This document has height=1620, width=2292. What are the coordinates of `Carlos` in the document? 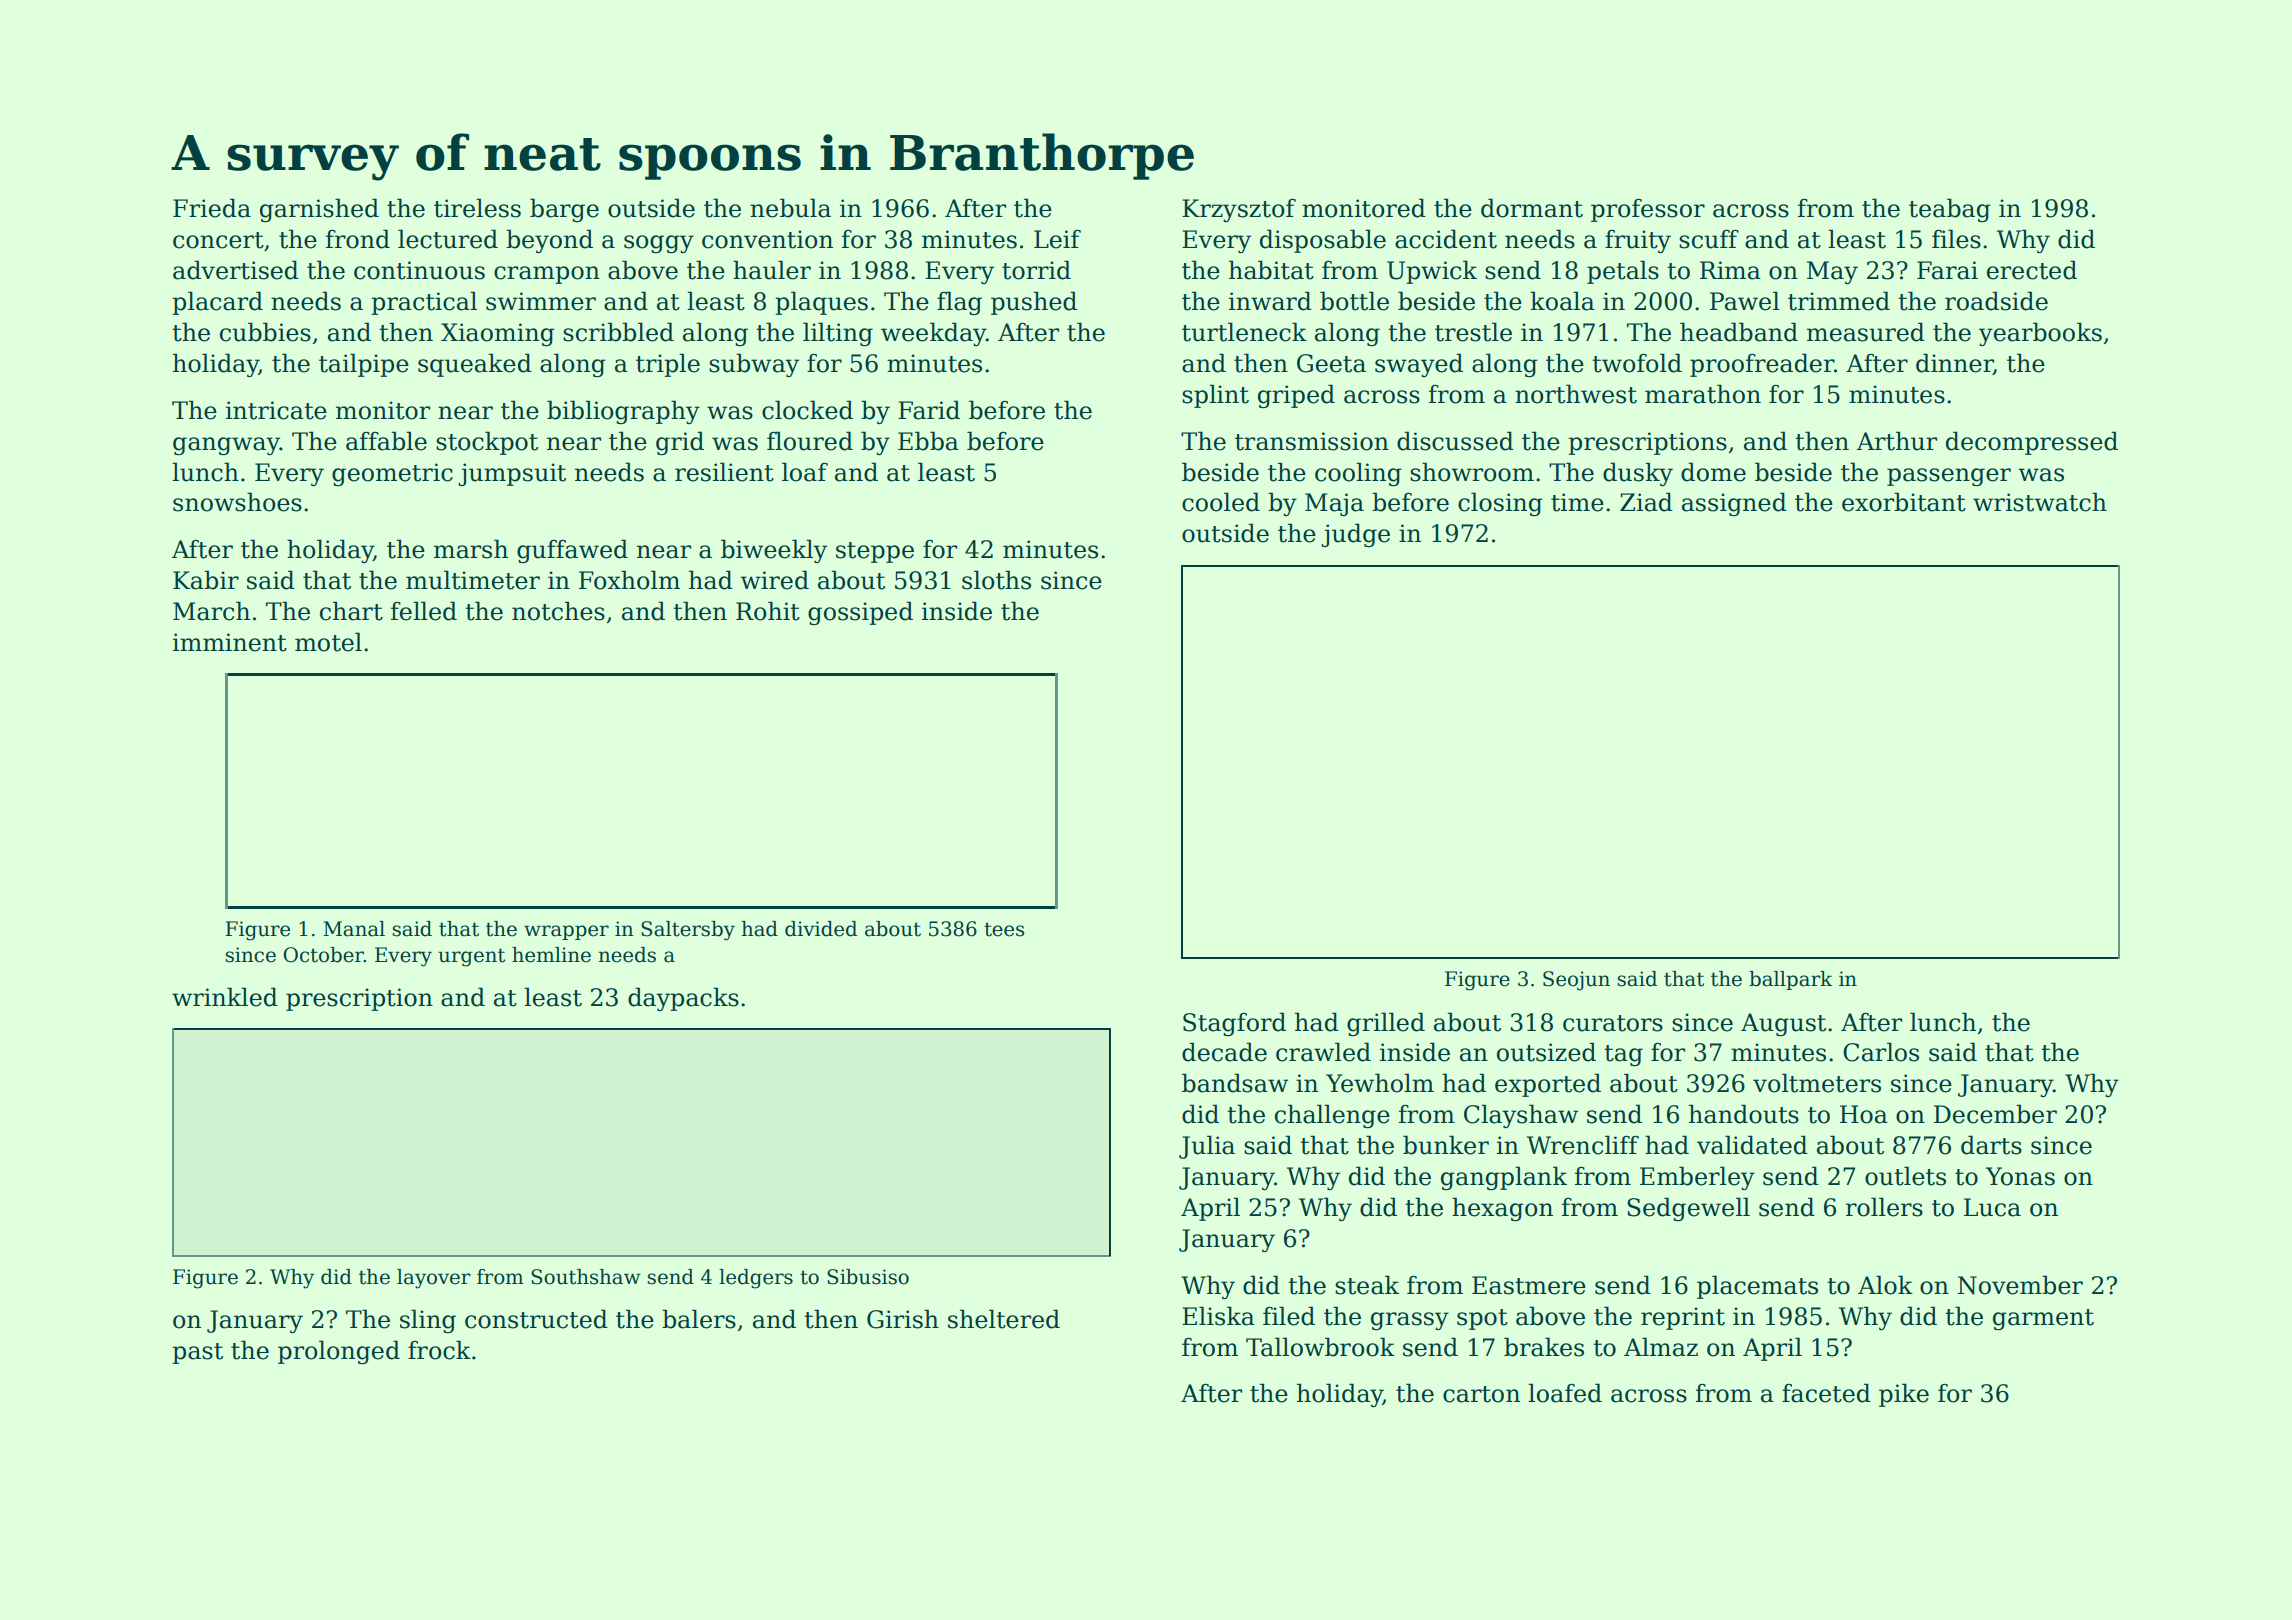 It's located at (1881, 1052).
